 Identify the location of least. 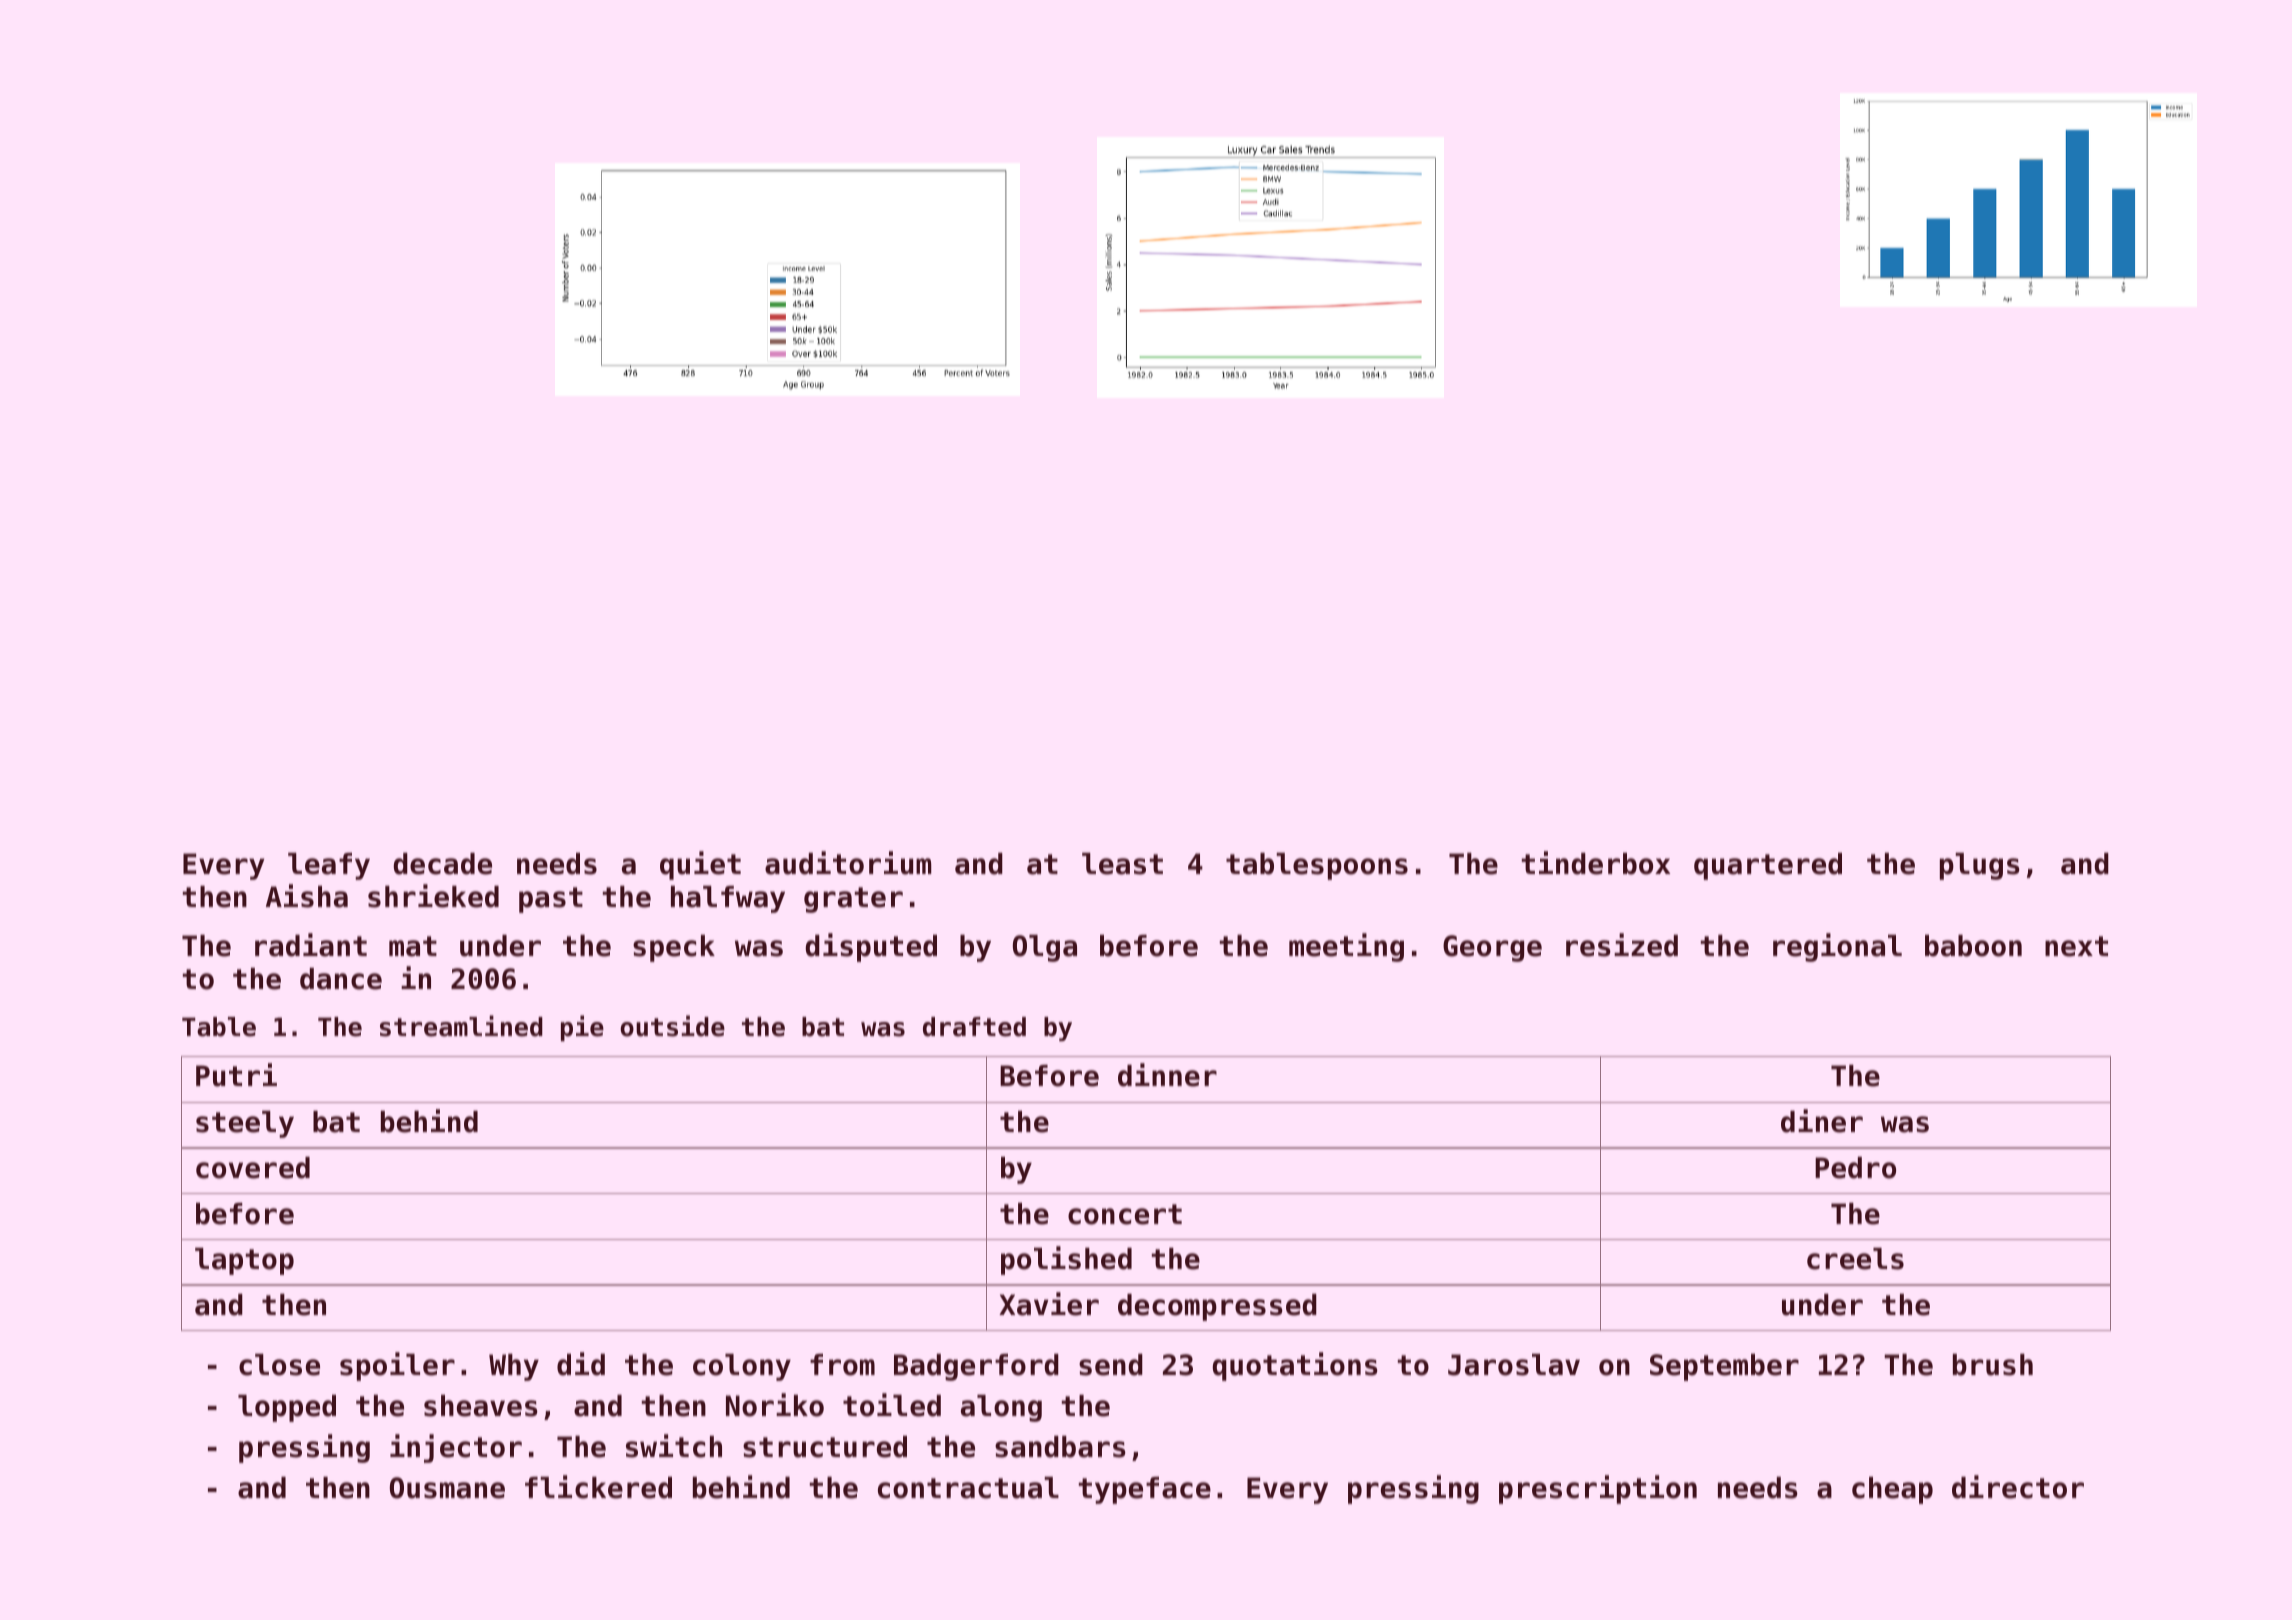
(1122, 864).
